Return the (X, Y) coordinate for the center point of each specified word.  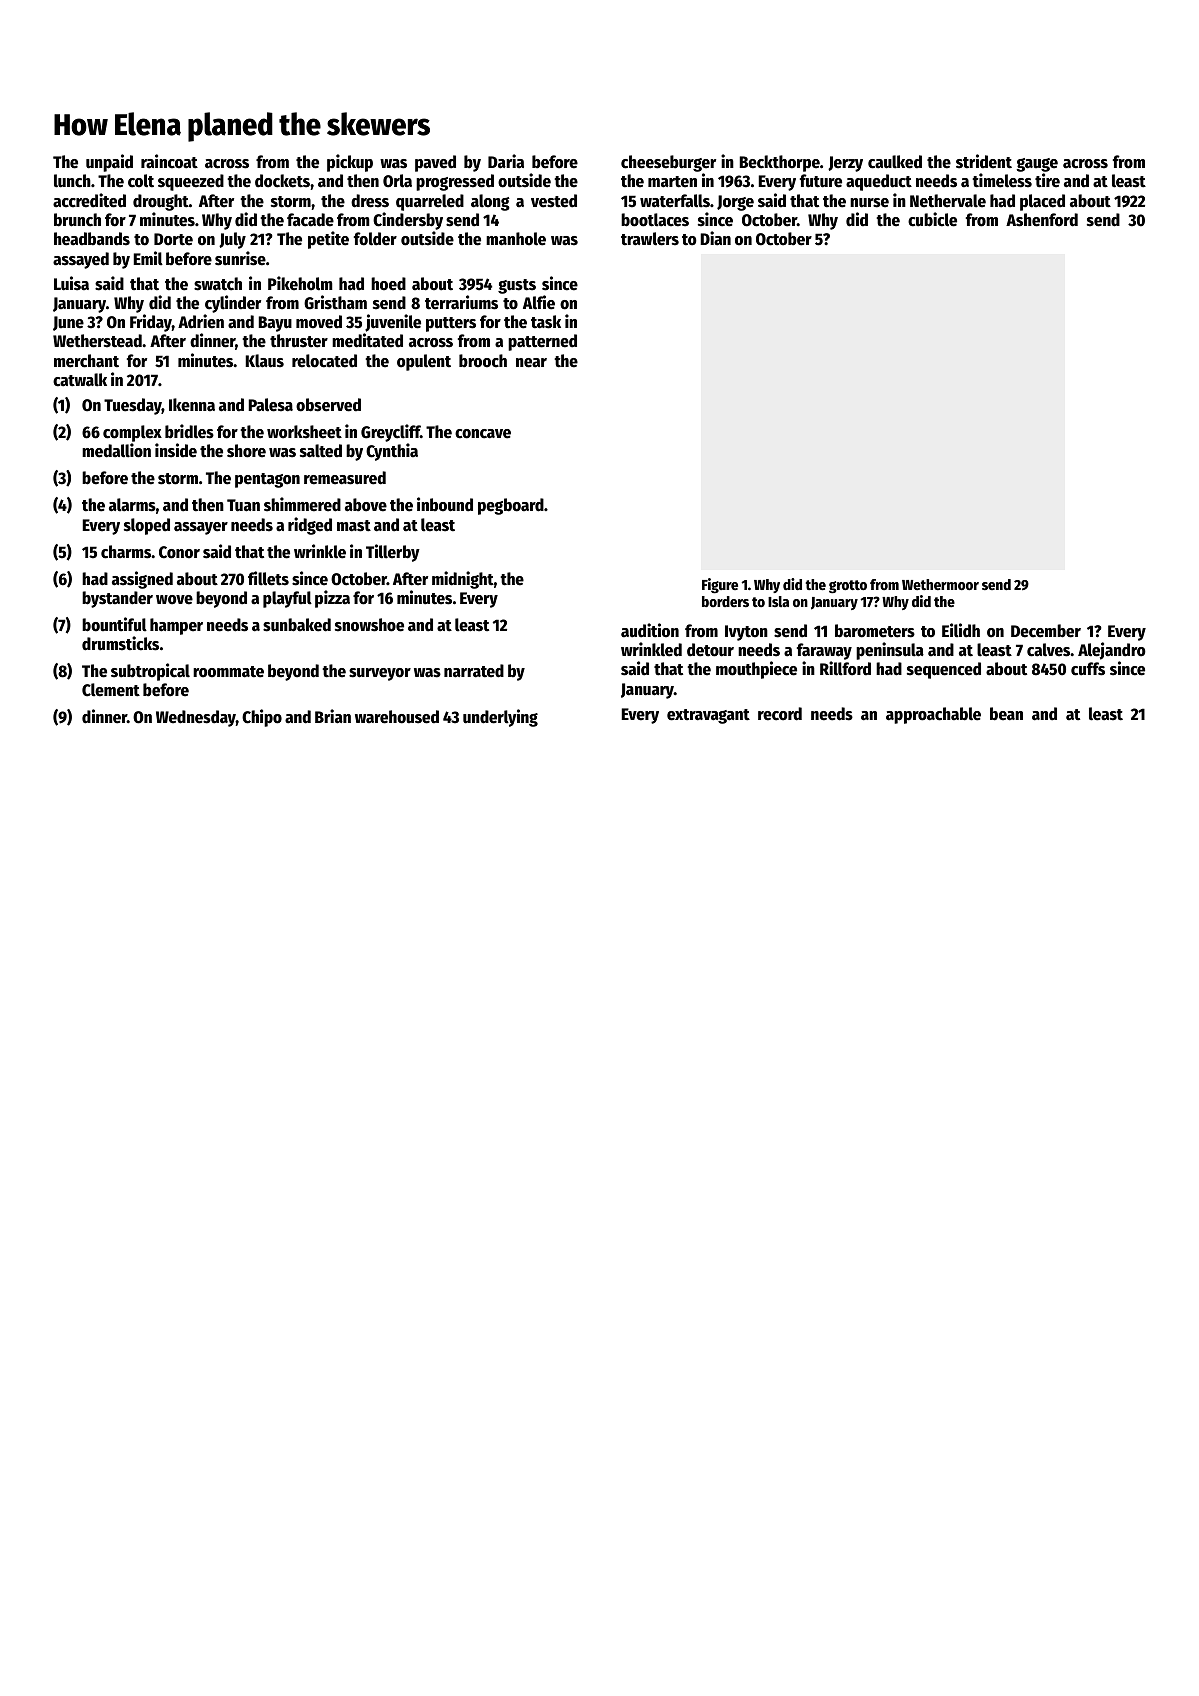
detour (710, 650)
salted (321, 451)
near (531, 363)
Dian (715, 238)
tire (1047, 180)
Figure (720, 586)
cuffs (1088, 669)
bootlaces (655, 220)
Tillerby (393, 553)
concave (483, 434)
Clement (111, 690)
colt (141, 181)
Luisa (71, 283)
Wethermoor (940, 584)
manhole (516, 239)
